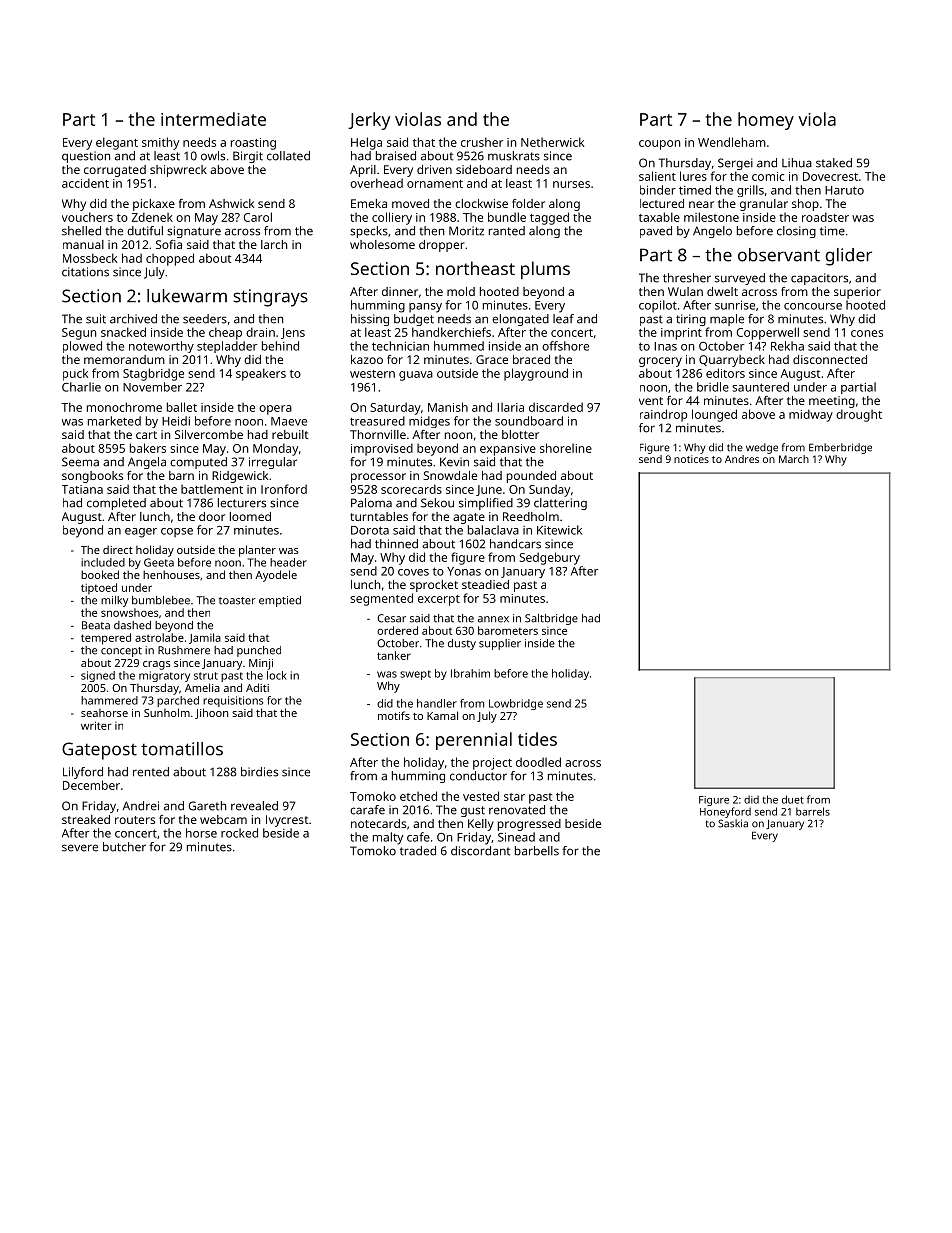 This screenshot has height=1233, width=952. Describe the element at coordinates (378, 823) in the screenshot. I see `notecards` at that location.
